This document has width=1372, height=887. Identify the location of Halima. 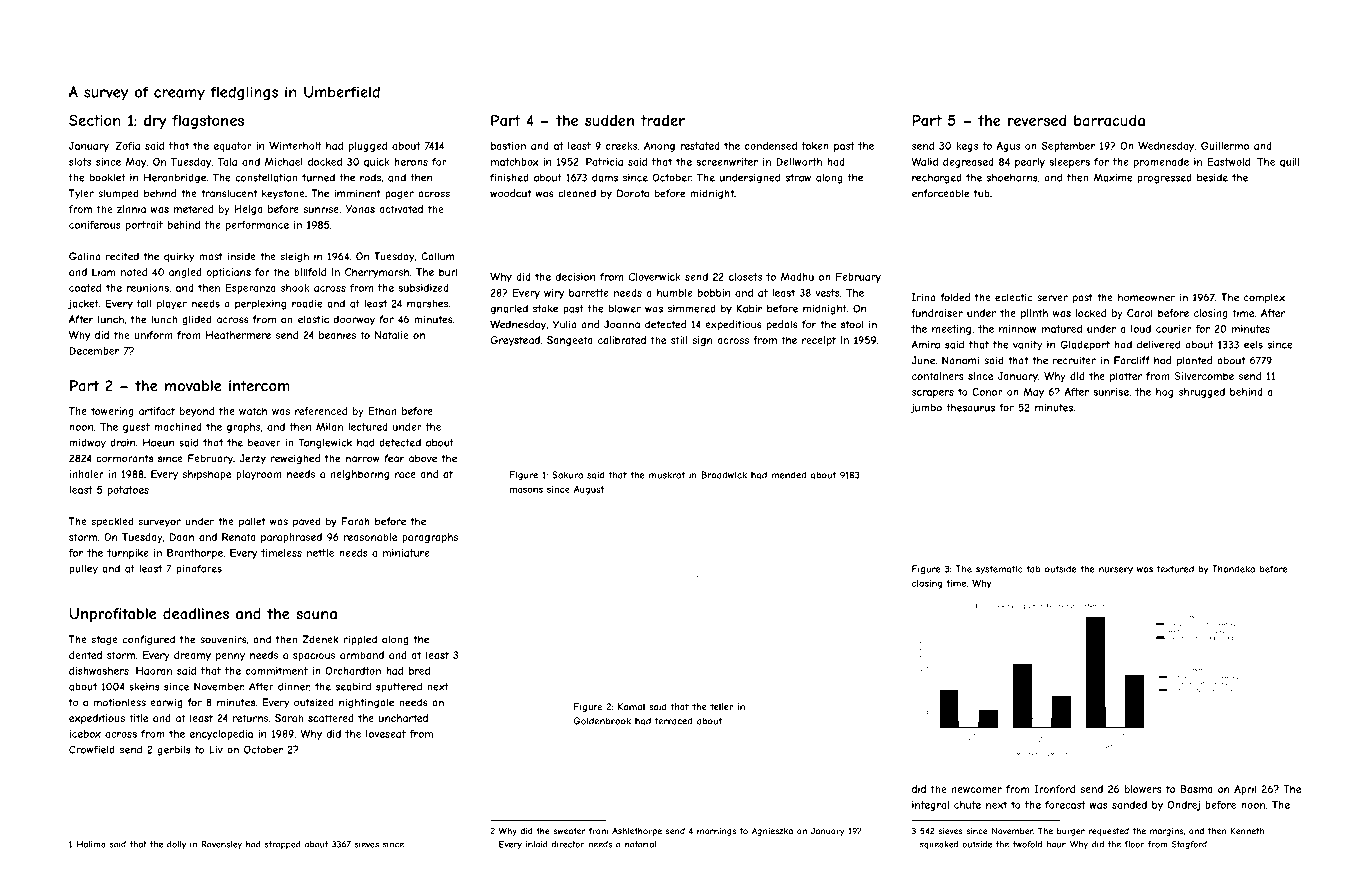
(91, 844).
